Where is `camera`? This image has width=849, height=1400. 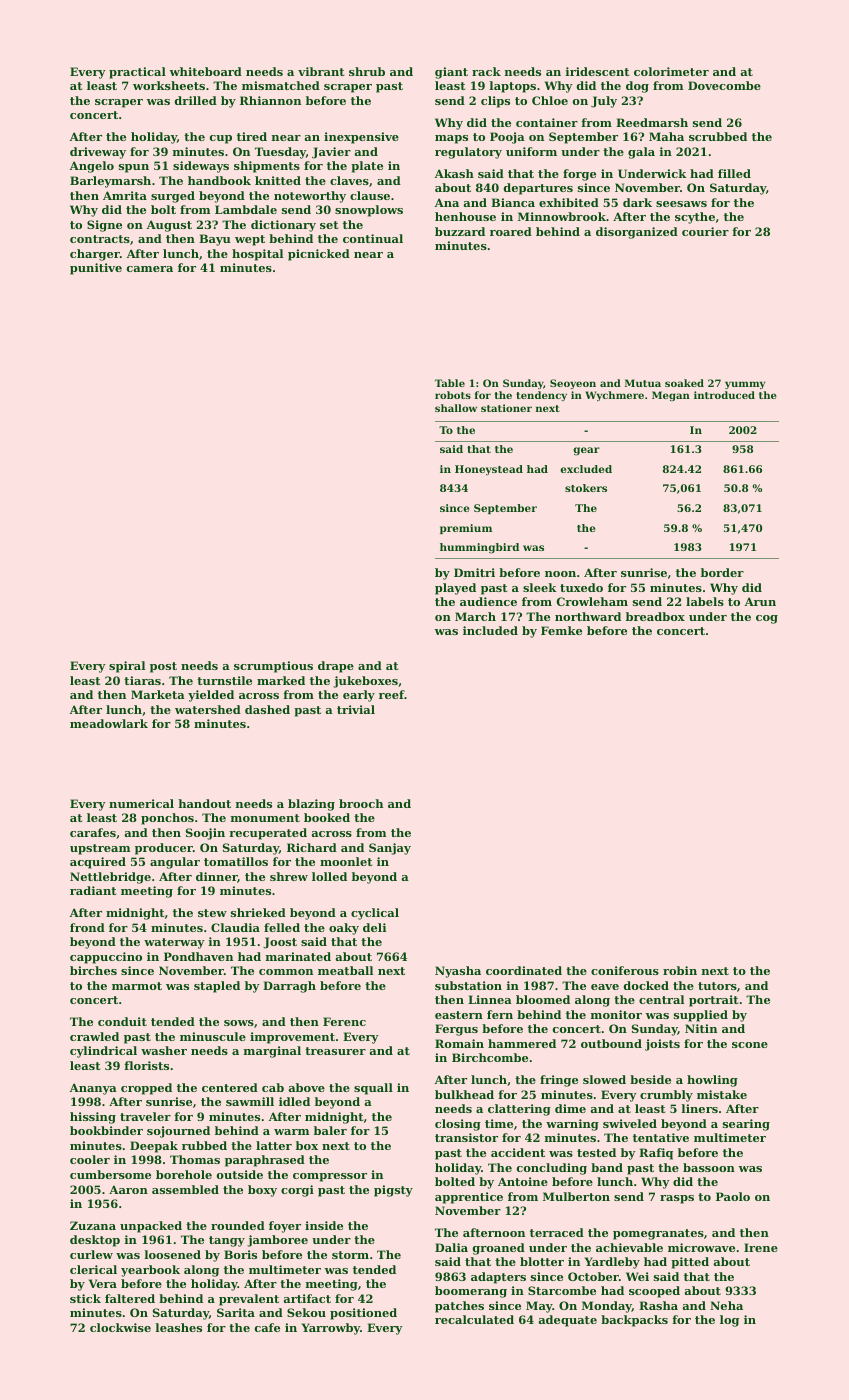 camera is located at coordinates (150, 269).
